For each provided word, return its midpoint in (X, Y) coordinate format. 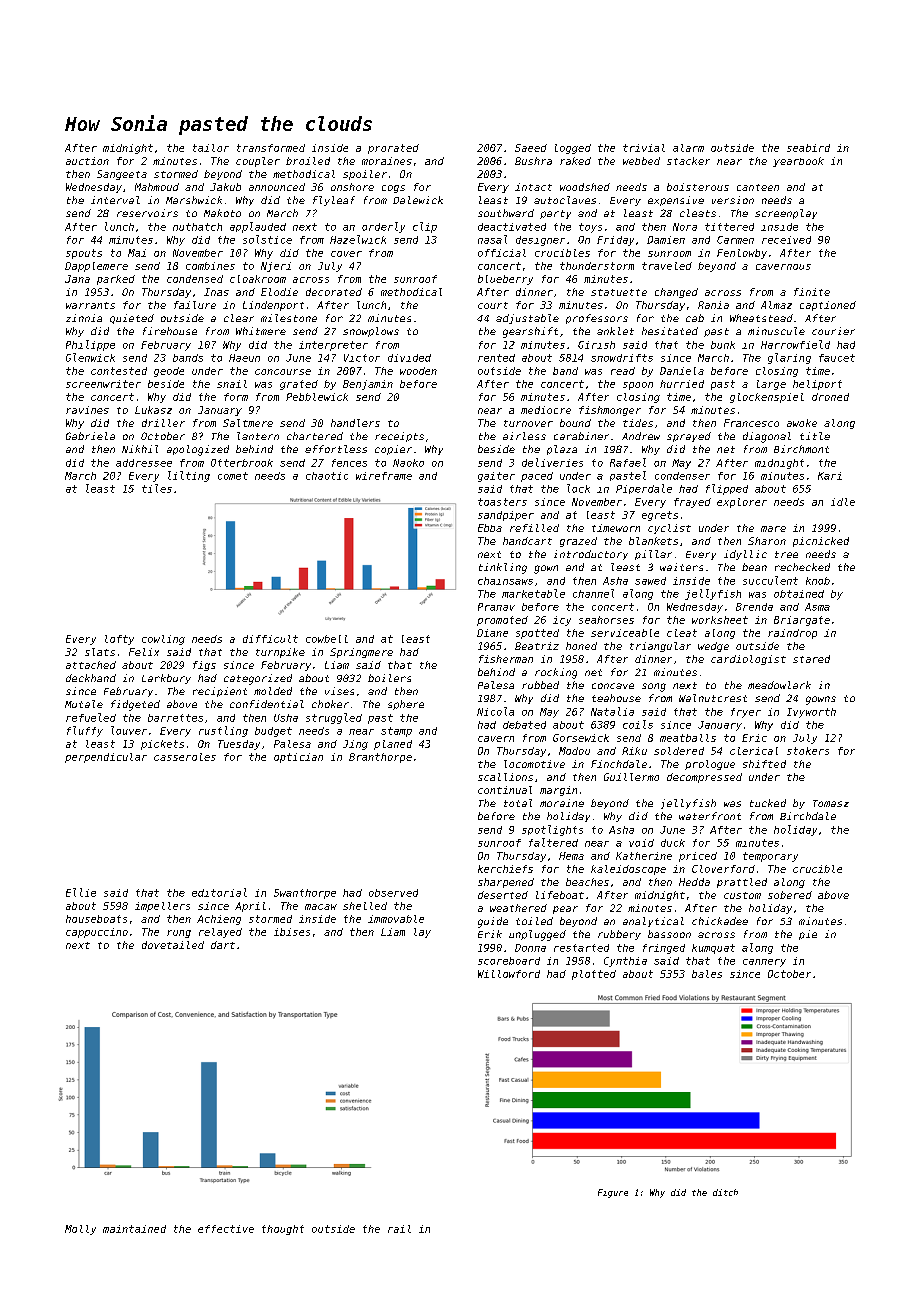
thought (283, 1230)
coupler (258, 162)
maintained (134, 1229)
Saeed (531, 148)
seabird (808, 148)
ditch (725, 1192)
